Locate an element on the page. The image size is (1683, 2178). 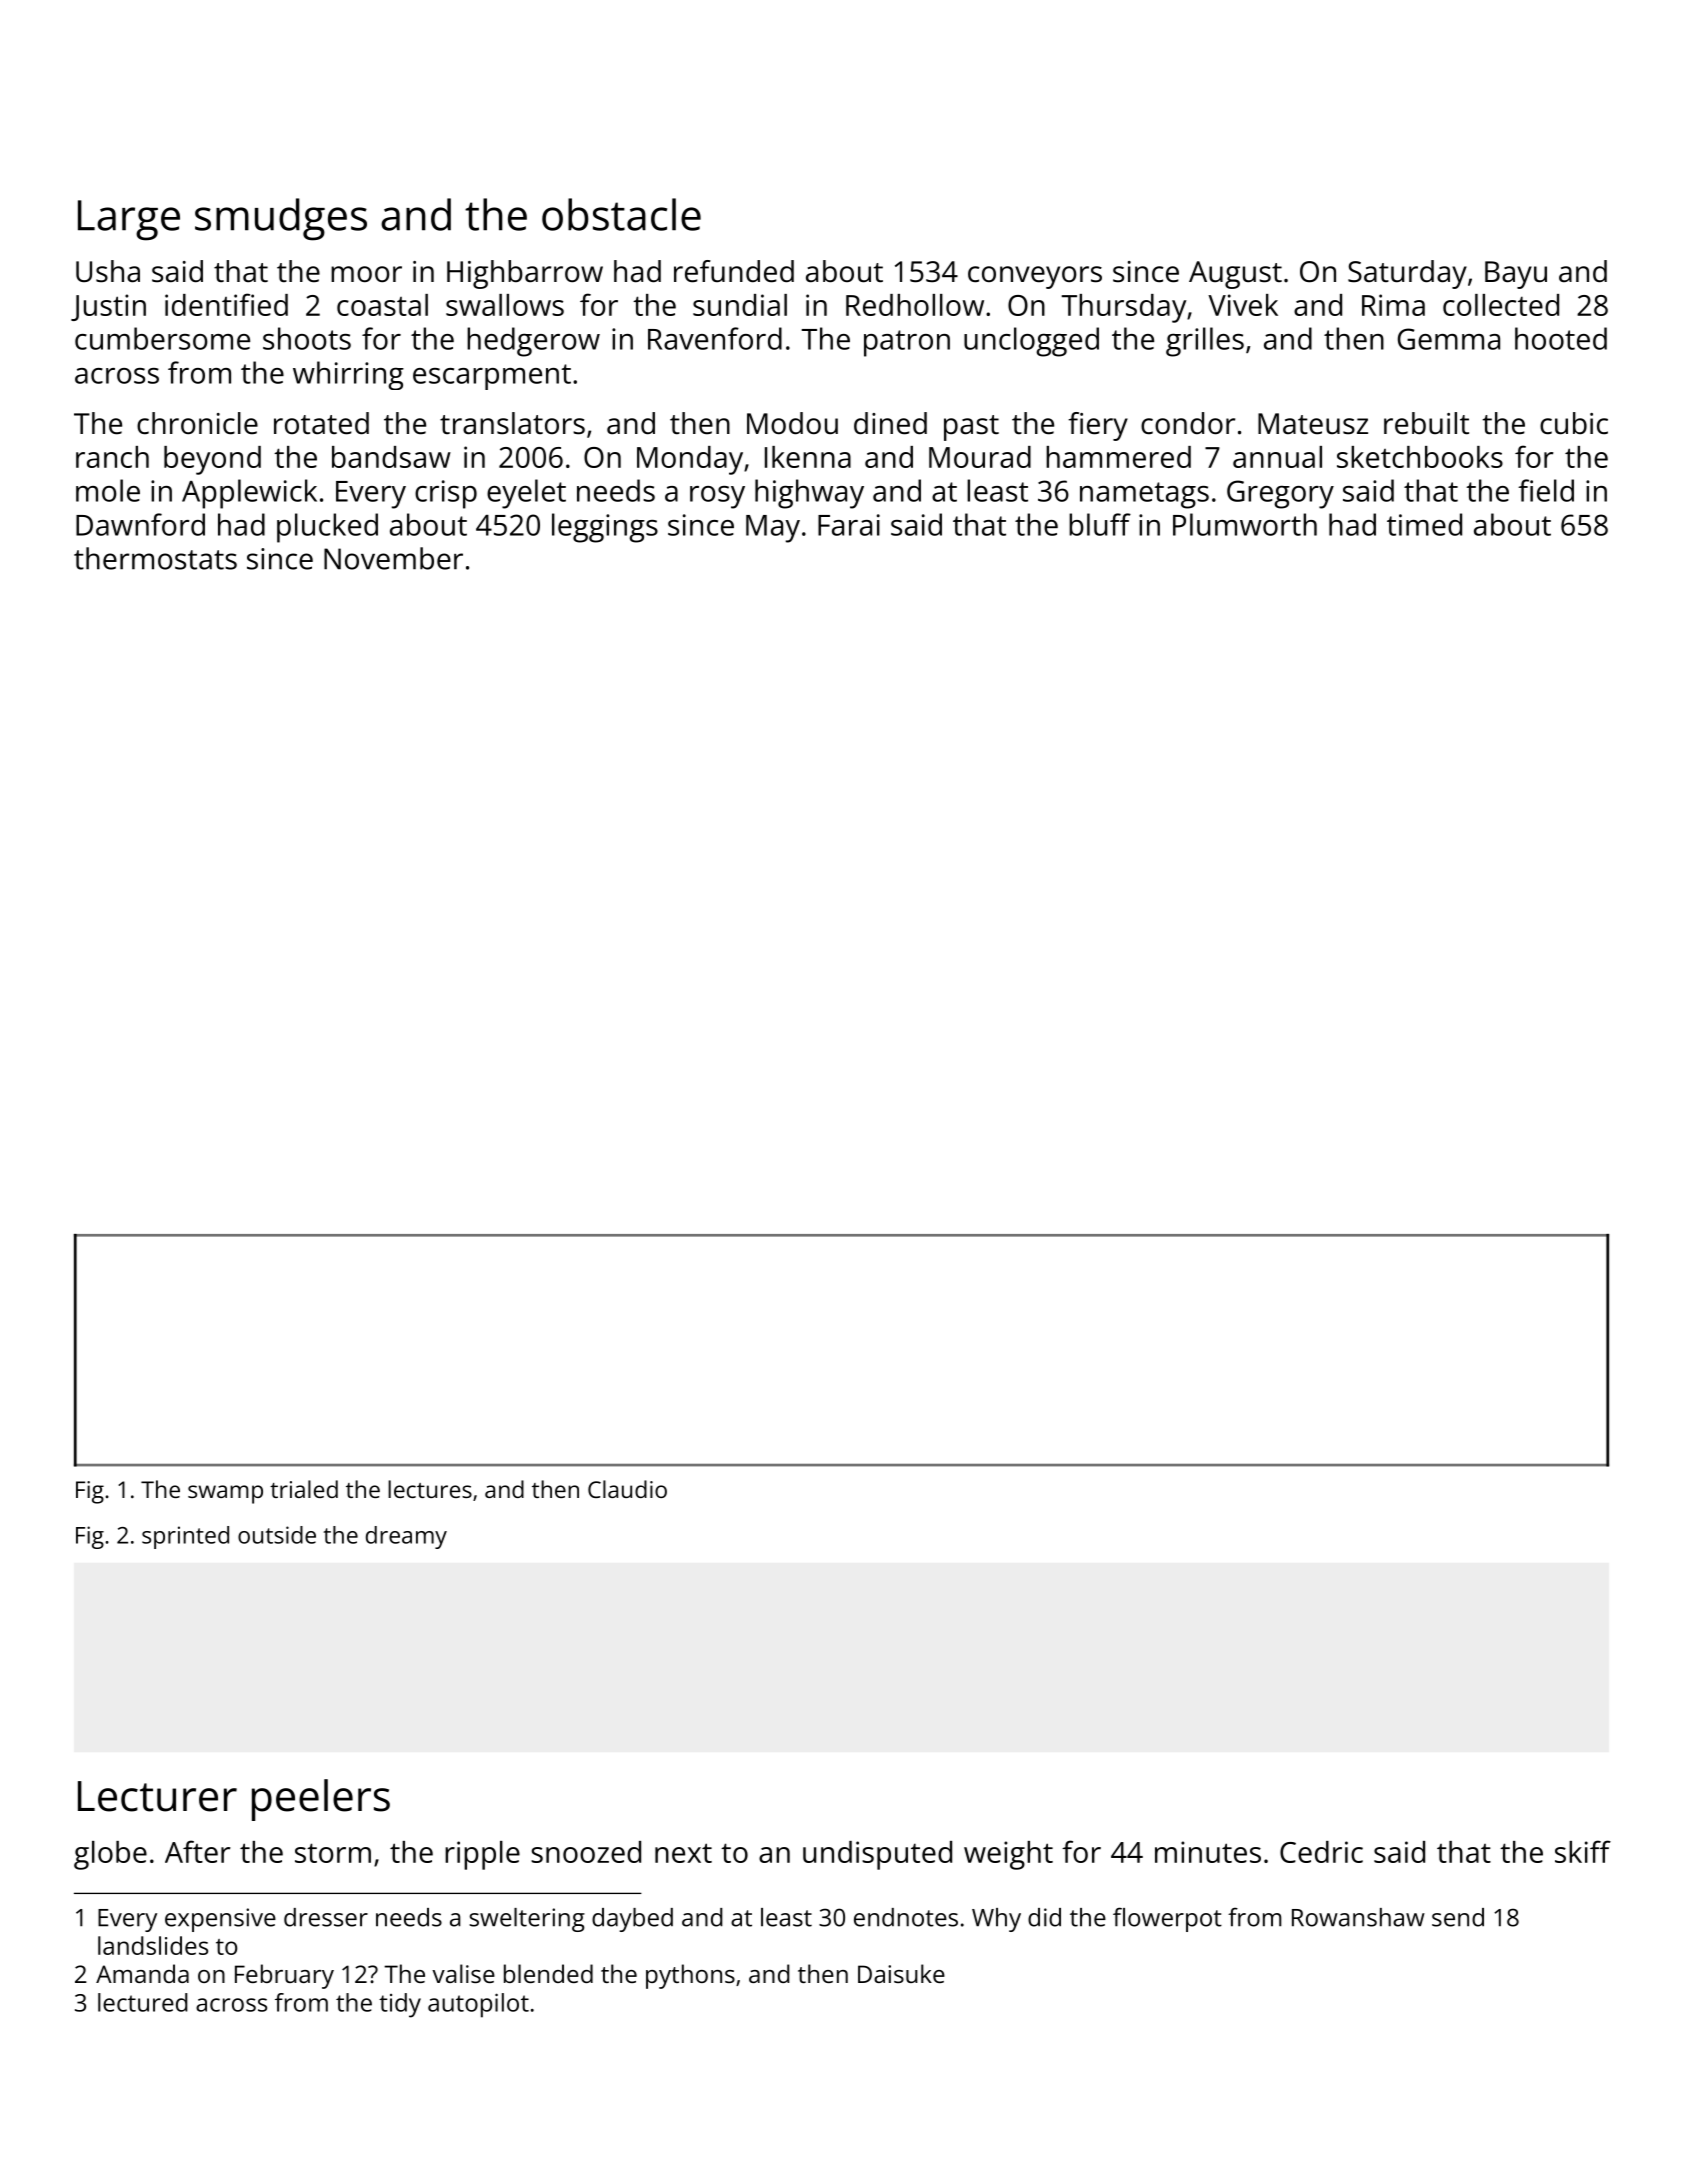
autopilot is located at coordinates (478, 2005).
